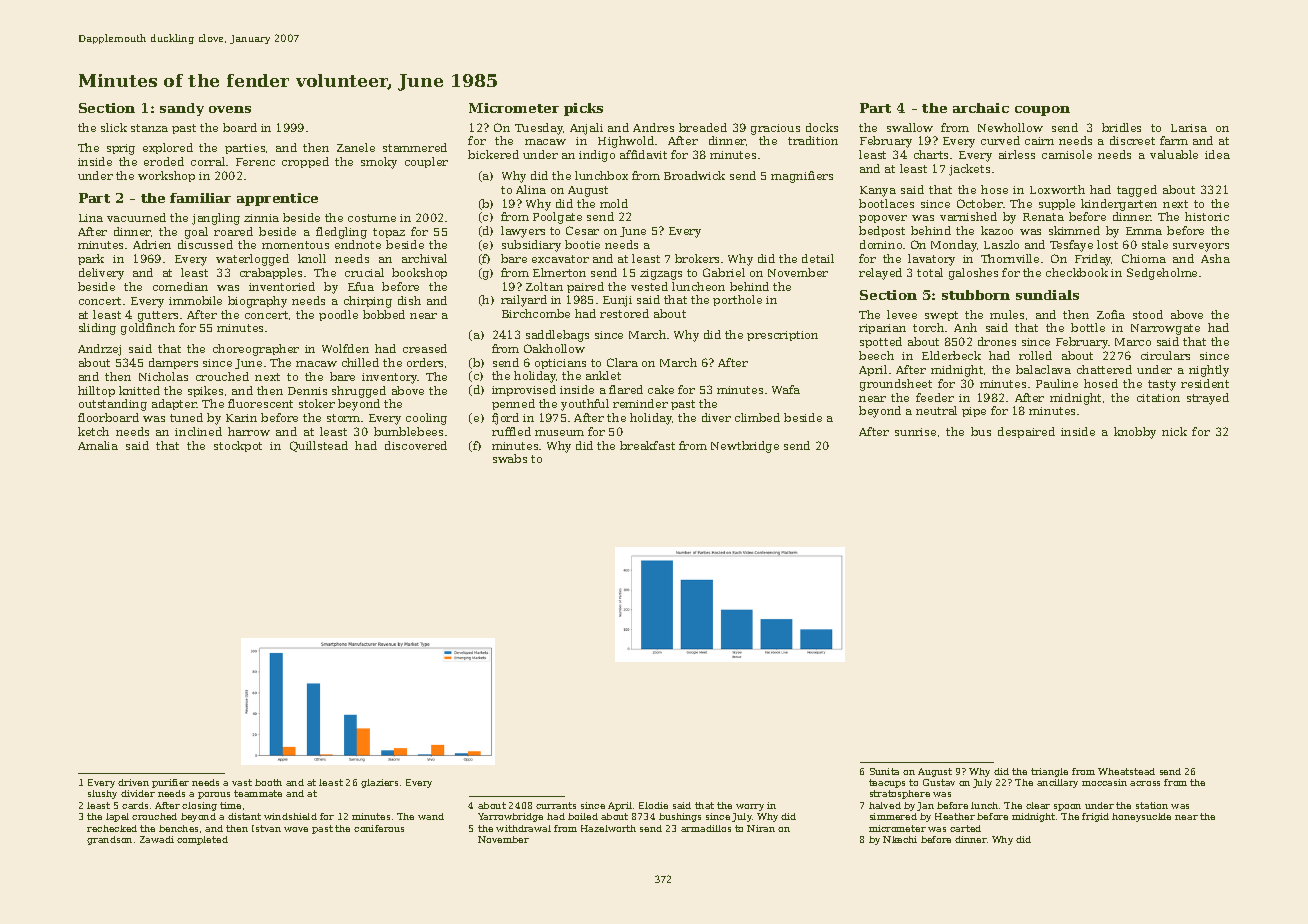  Describe the element at coordinates (170, 783) in the page. I see `purifier` at that location.
